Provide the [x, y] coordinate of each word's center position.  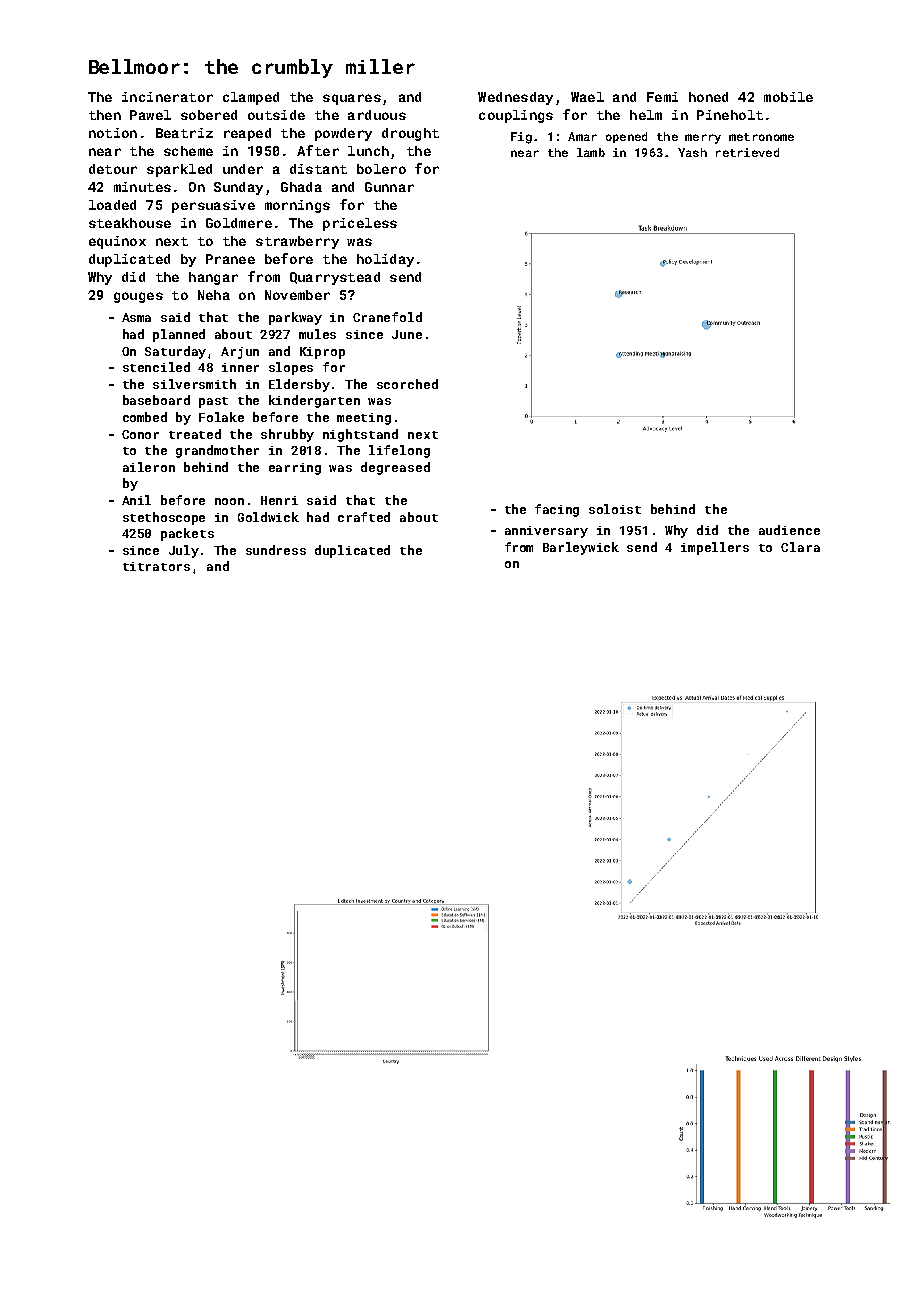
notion [113, 133]
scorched [407, 384]
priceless [360, 224]
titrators [156, 566]
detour [113, 169]
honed [708, 97]
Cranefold [387, 317]
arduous [377, 115]
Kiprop [322, 353]
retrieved [747, 152]
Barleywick [581, 548]
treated [195, 434]
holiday [385, 260]
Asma [136, 317]
